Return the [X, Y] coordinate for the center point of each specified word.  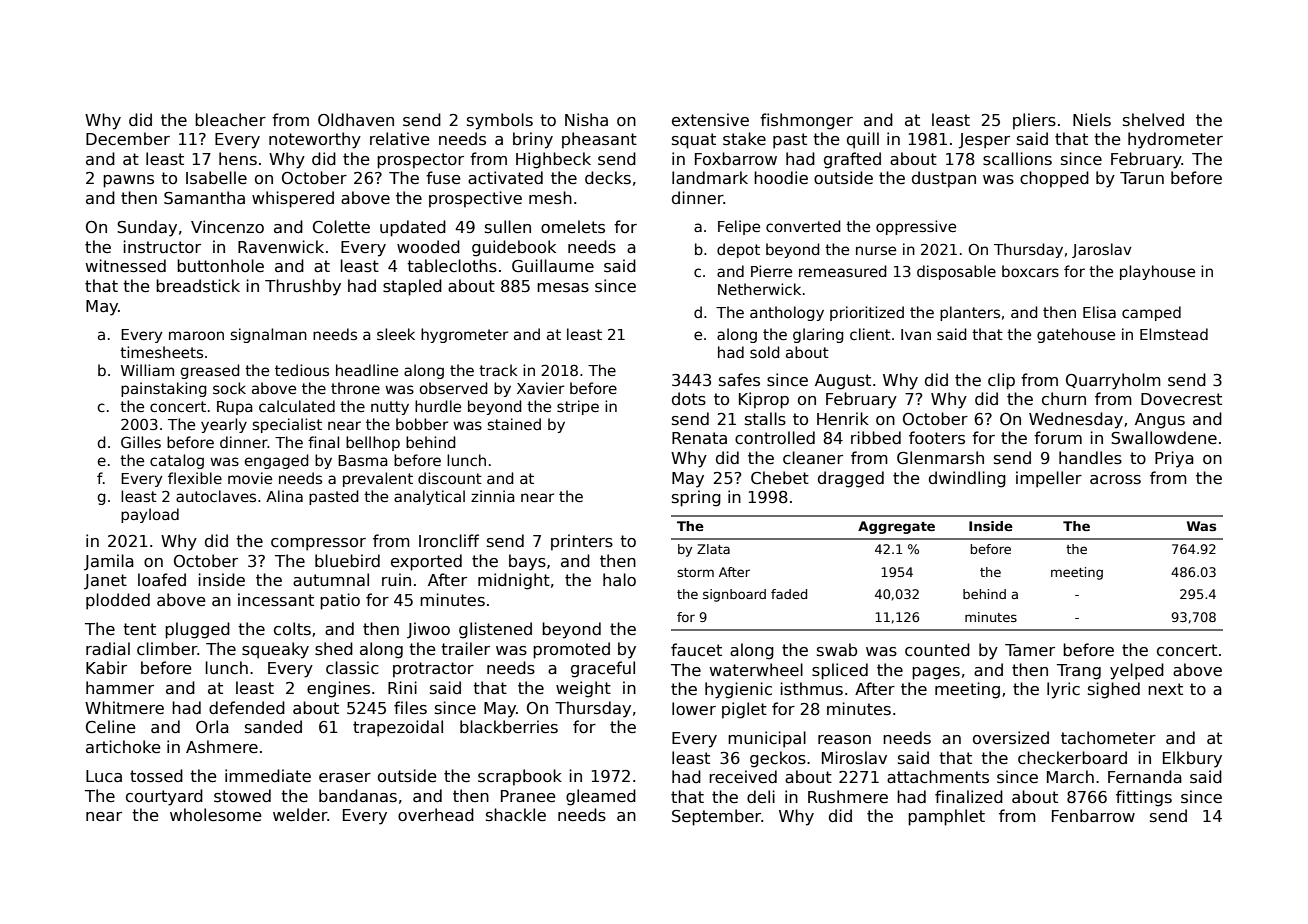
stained [514, 424]
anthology [787, 313]
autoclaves [216, 496]
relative [399, 138]
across [1115, 480]
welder [300, 814]
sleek [396, 334]
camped [1151, 313]
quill [863, 140]
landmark [710, 177]
